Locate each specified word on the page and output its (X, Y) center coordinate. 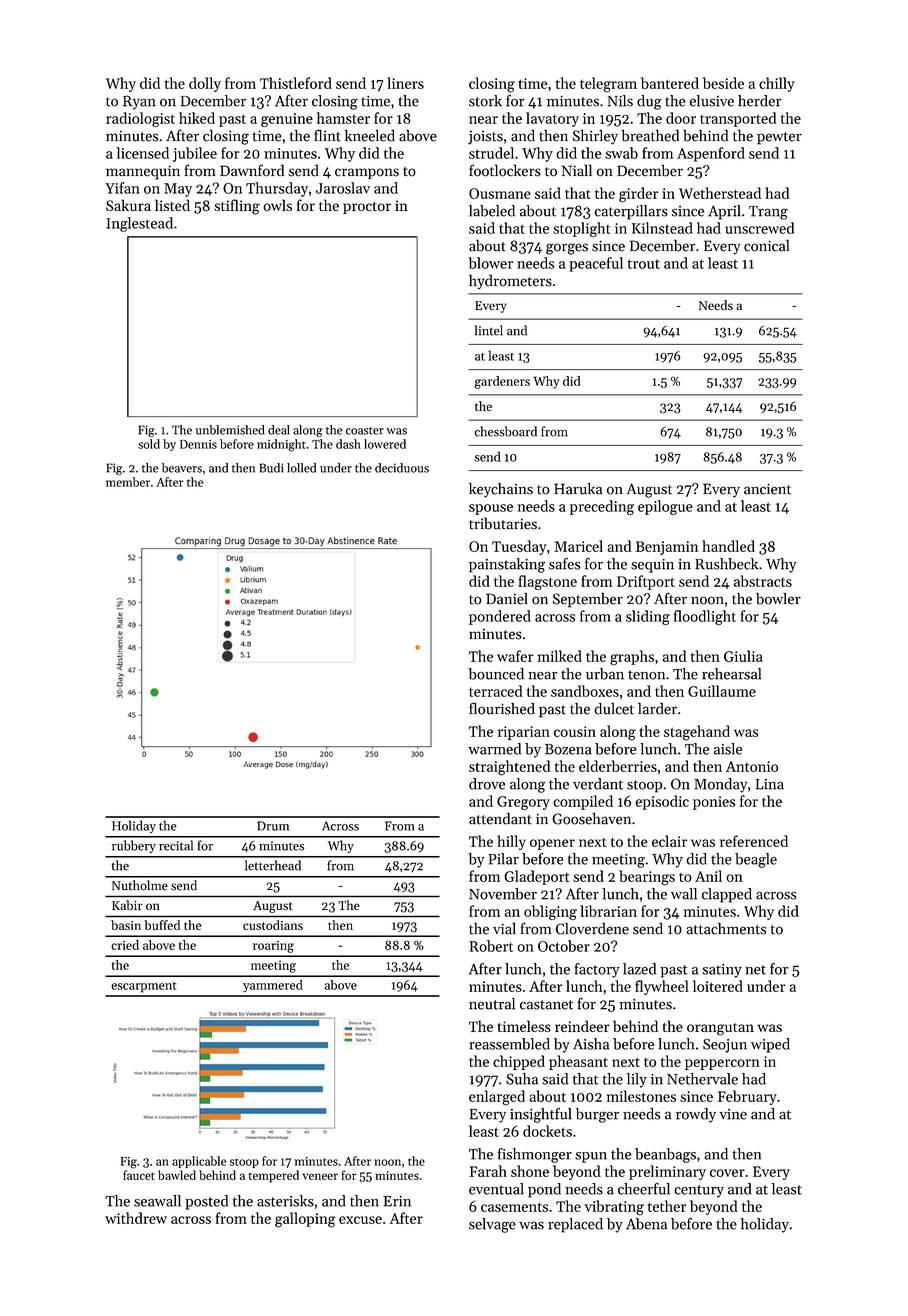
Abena (646, 1224)
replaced (575, 1225)
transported (738, 119)
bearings (647, 878)
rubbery (134, 846)
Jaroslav (343, 188)
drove (487, 784)
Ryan (139, 102)
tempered (273, 1176)
